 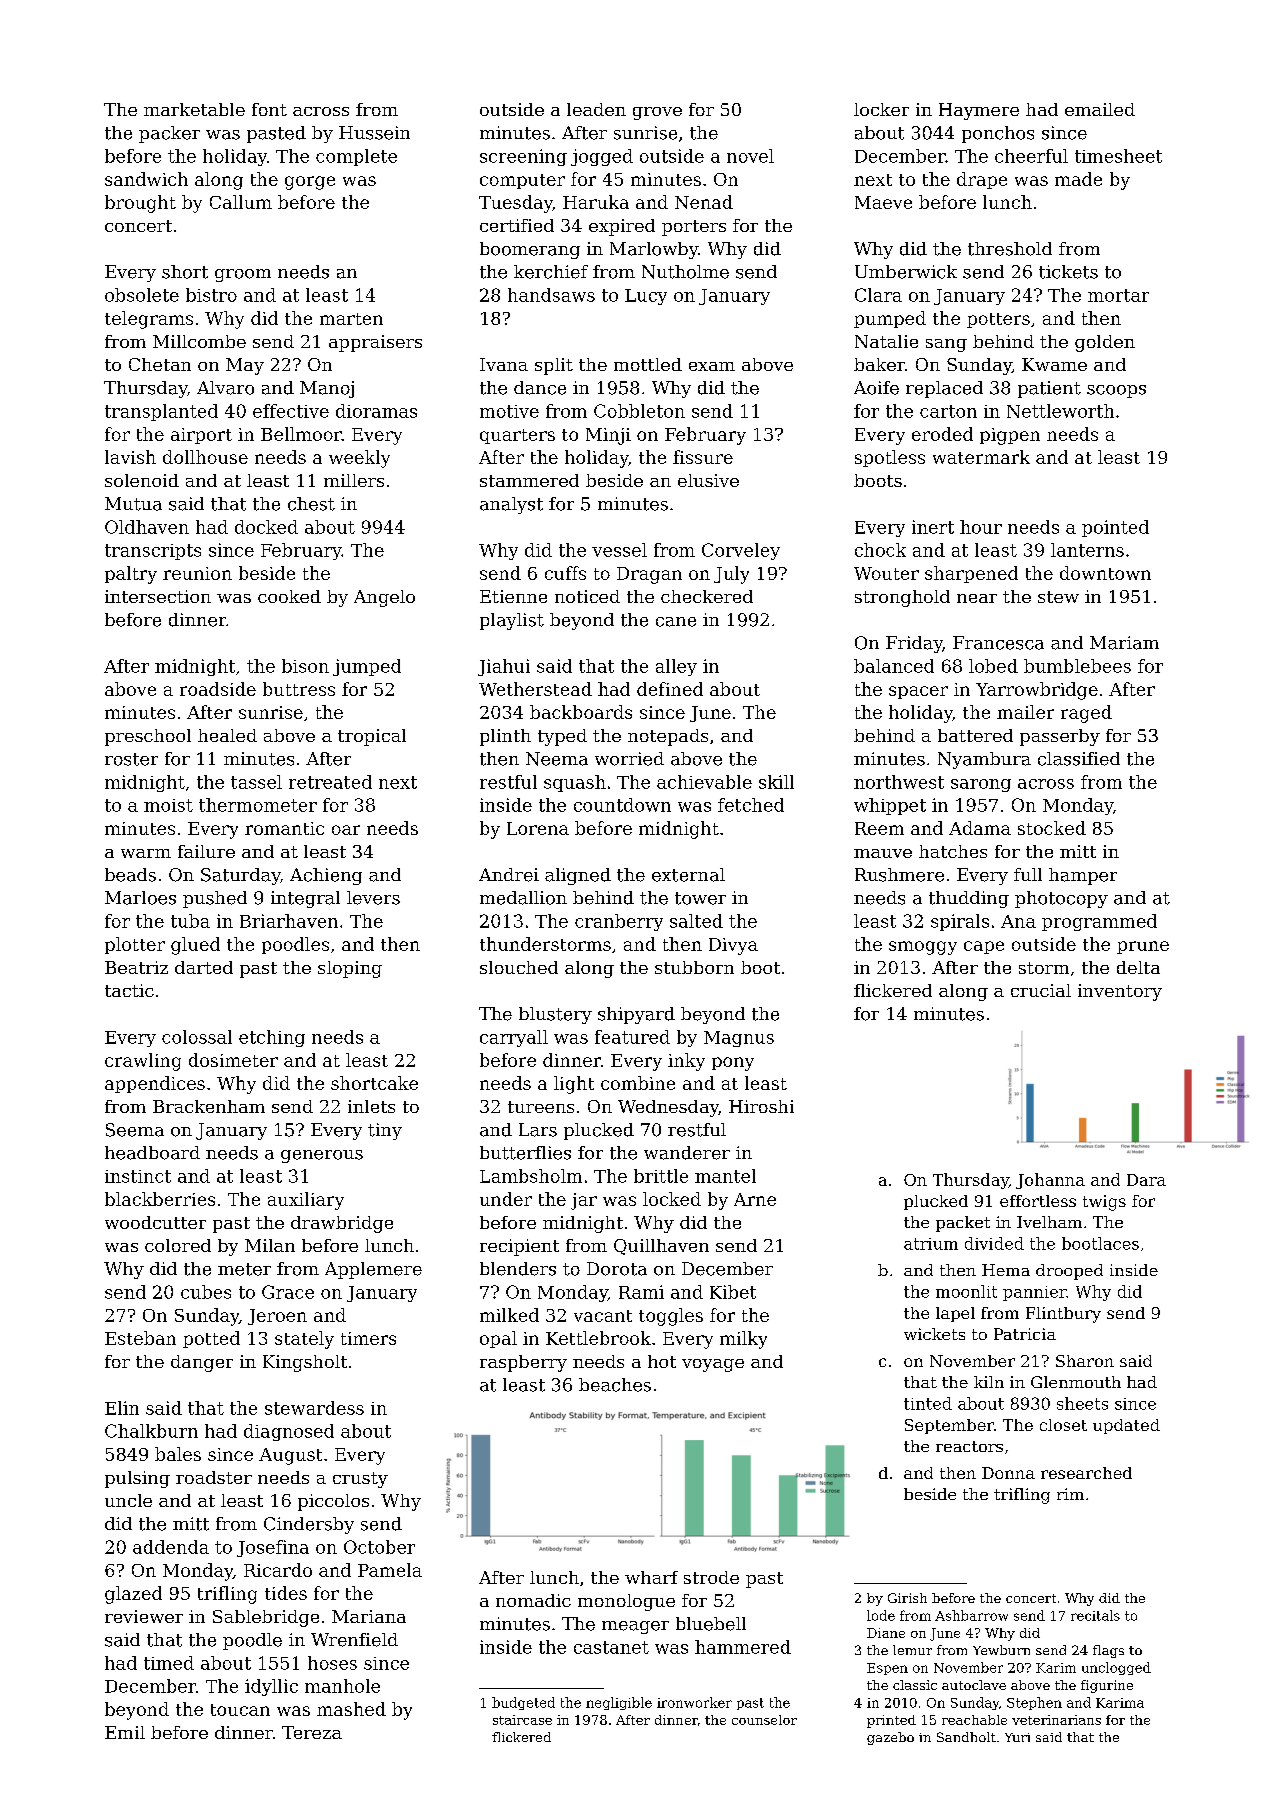 I want to click on thudding, so click(x=969, y=899).
